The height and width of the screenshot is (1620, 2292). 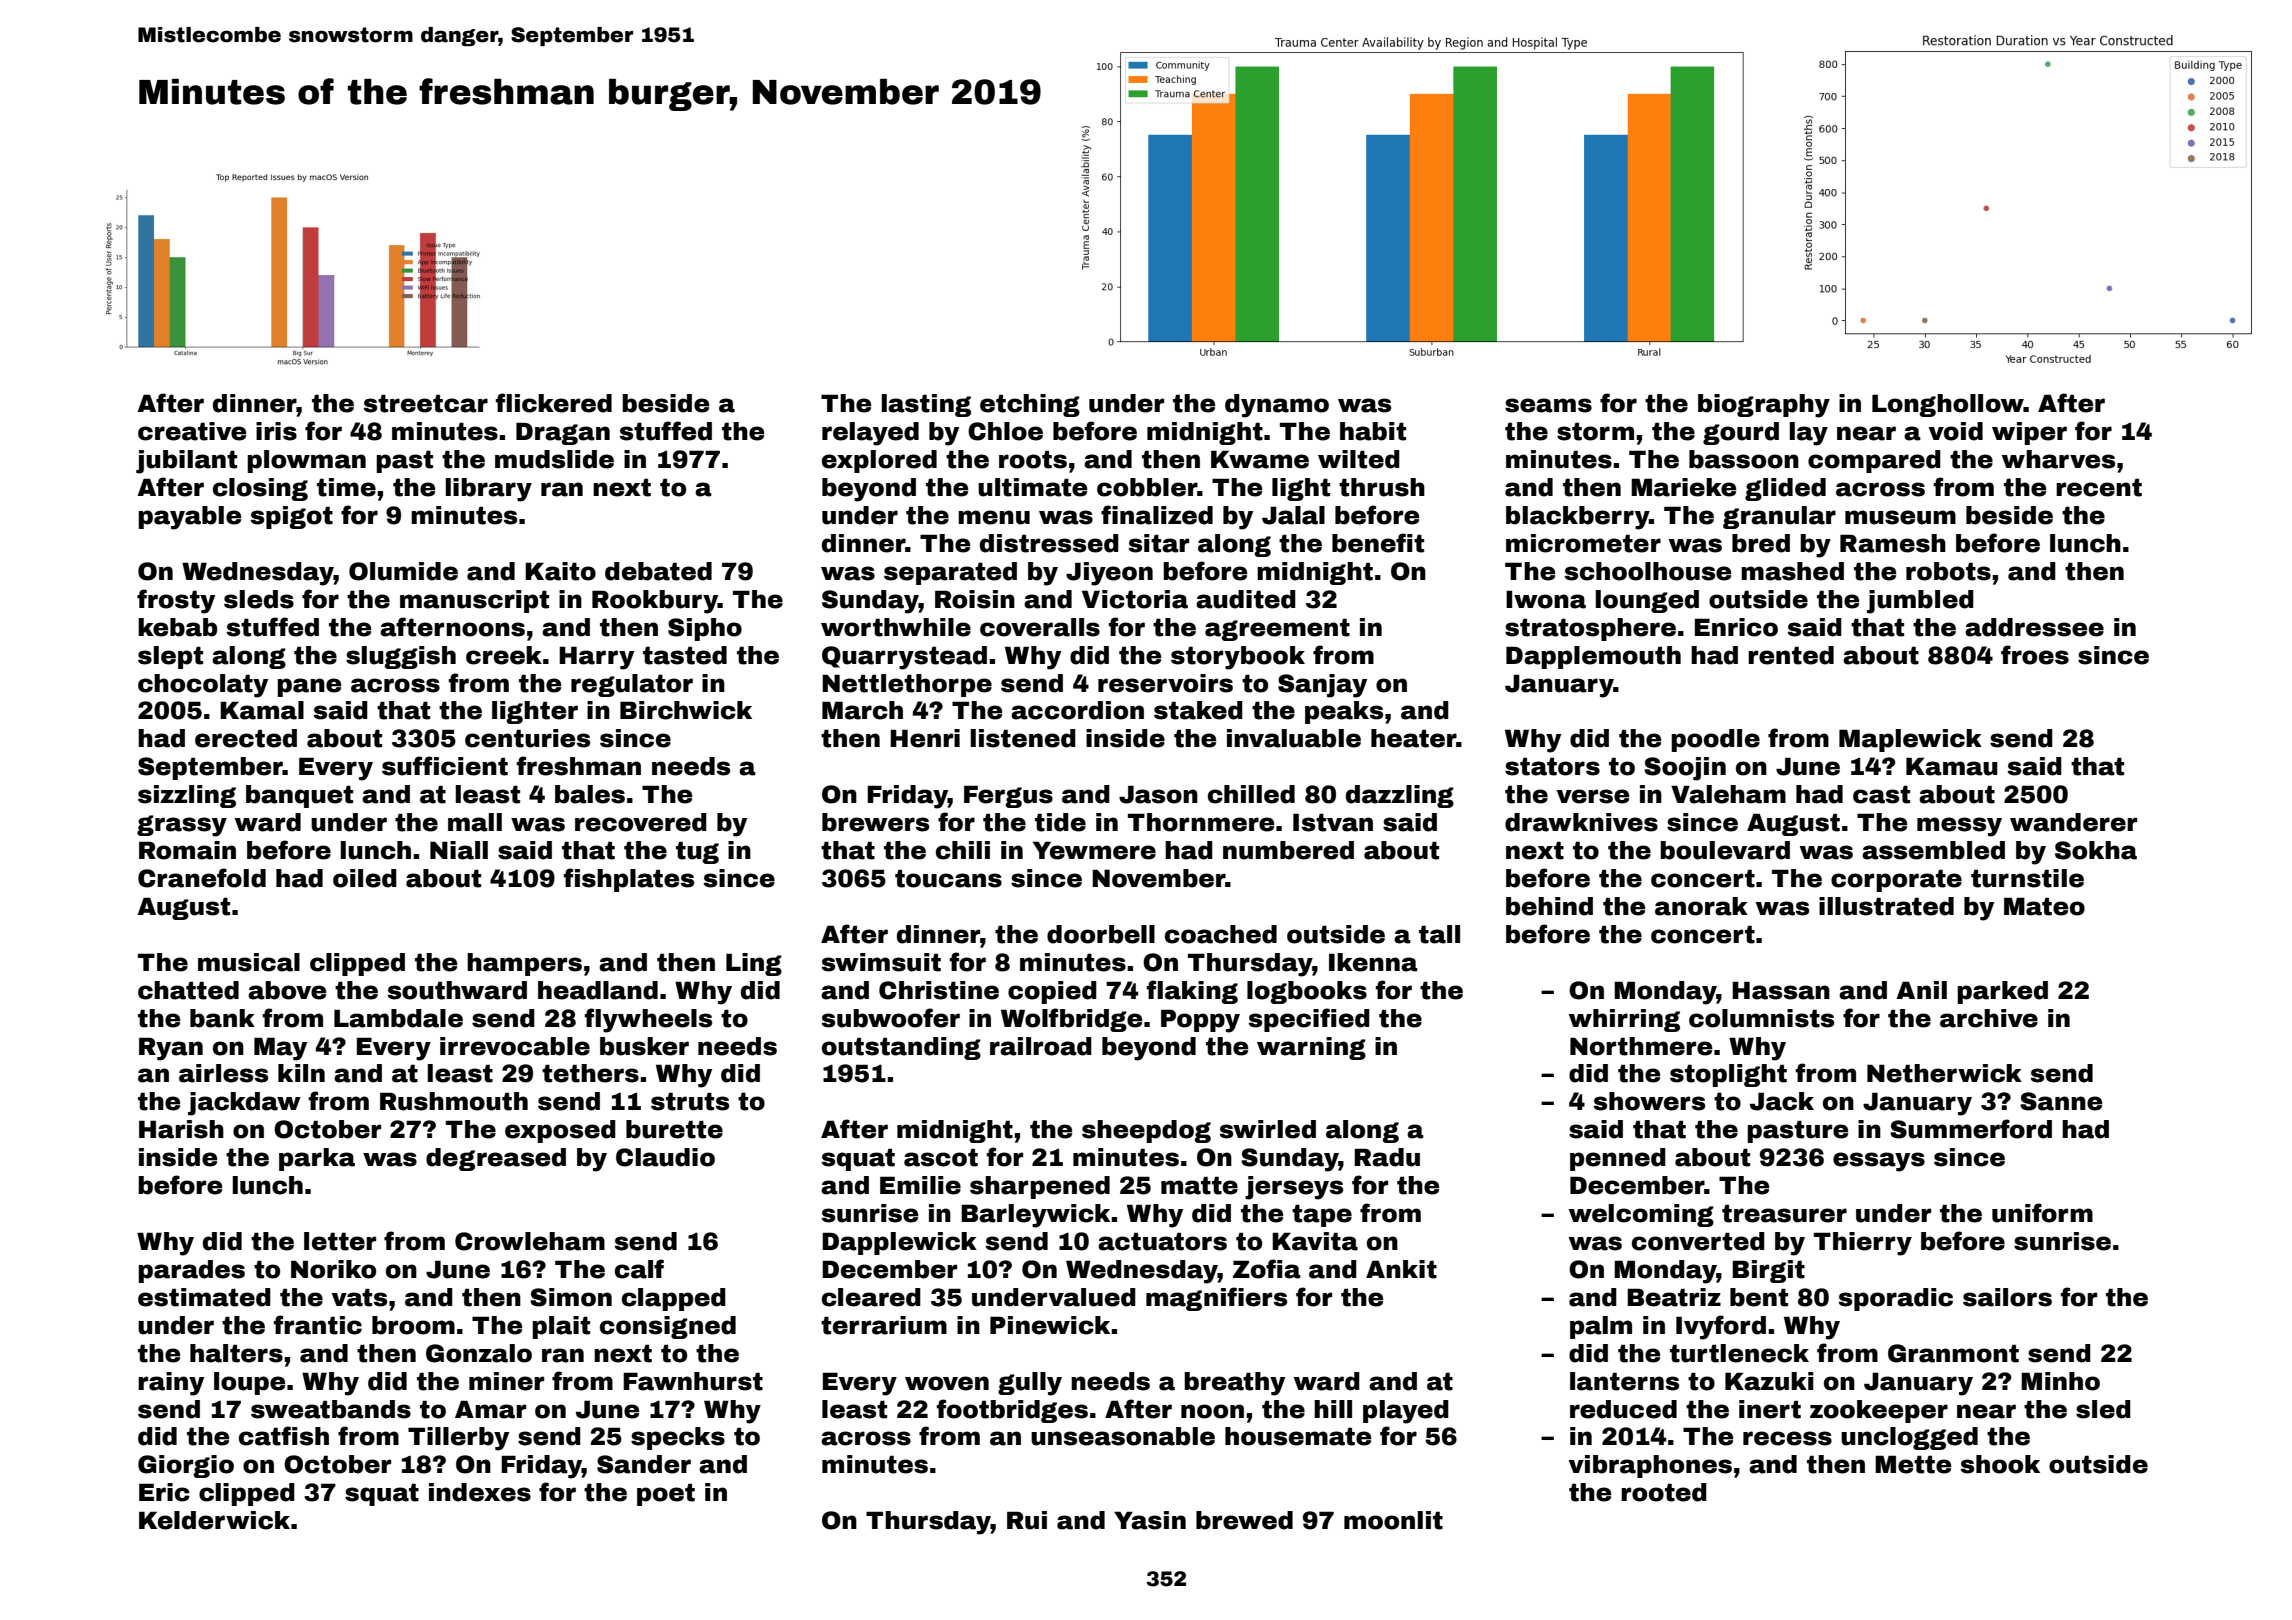 I want to click on indexes, so click(x=480, y=1492).
